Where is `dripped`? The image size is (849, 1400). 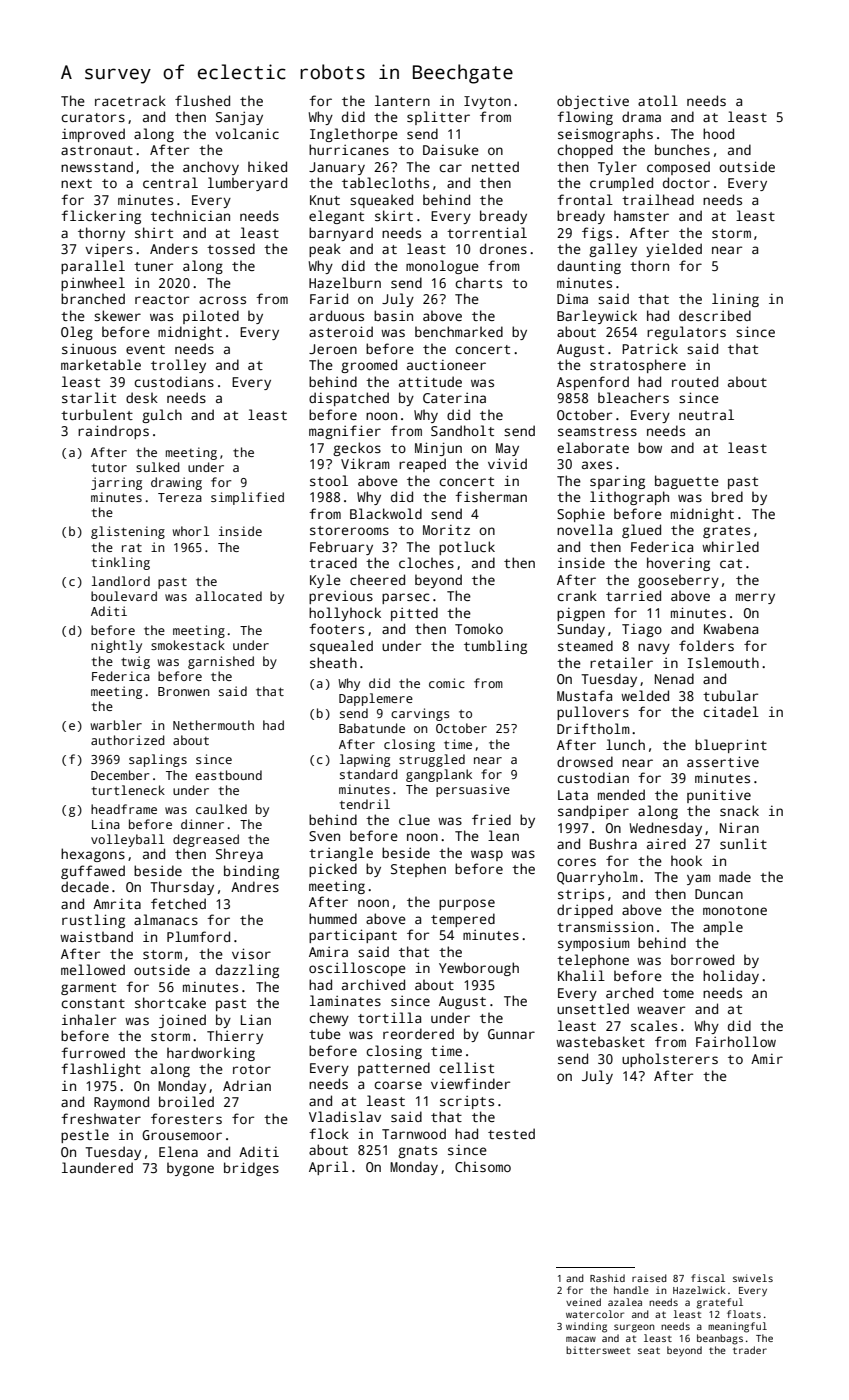 dripped is located at coordinates (585, 911).
